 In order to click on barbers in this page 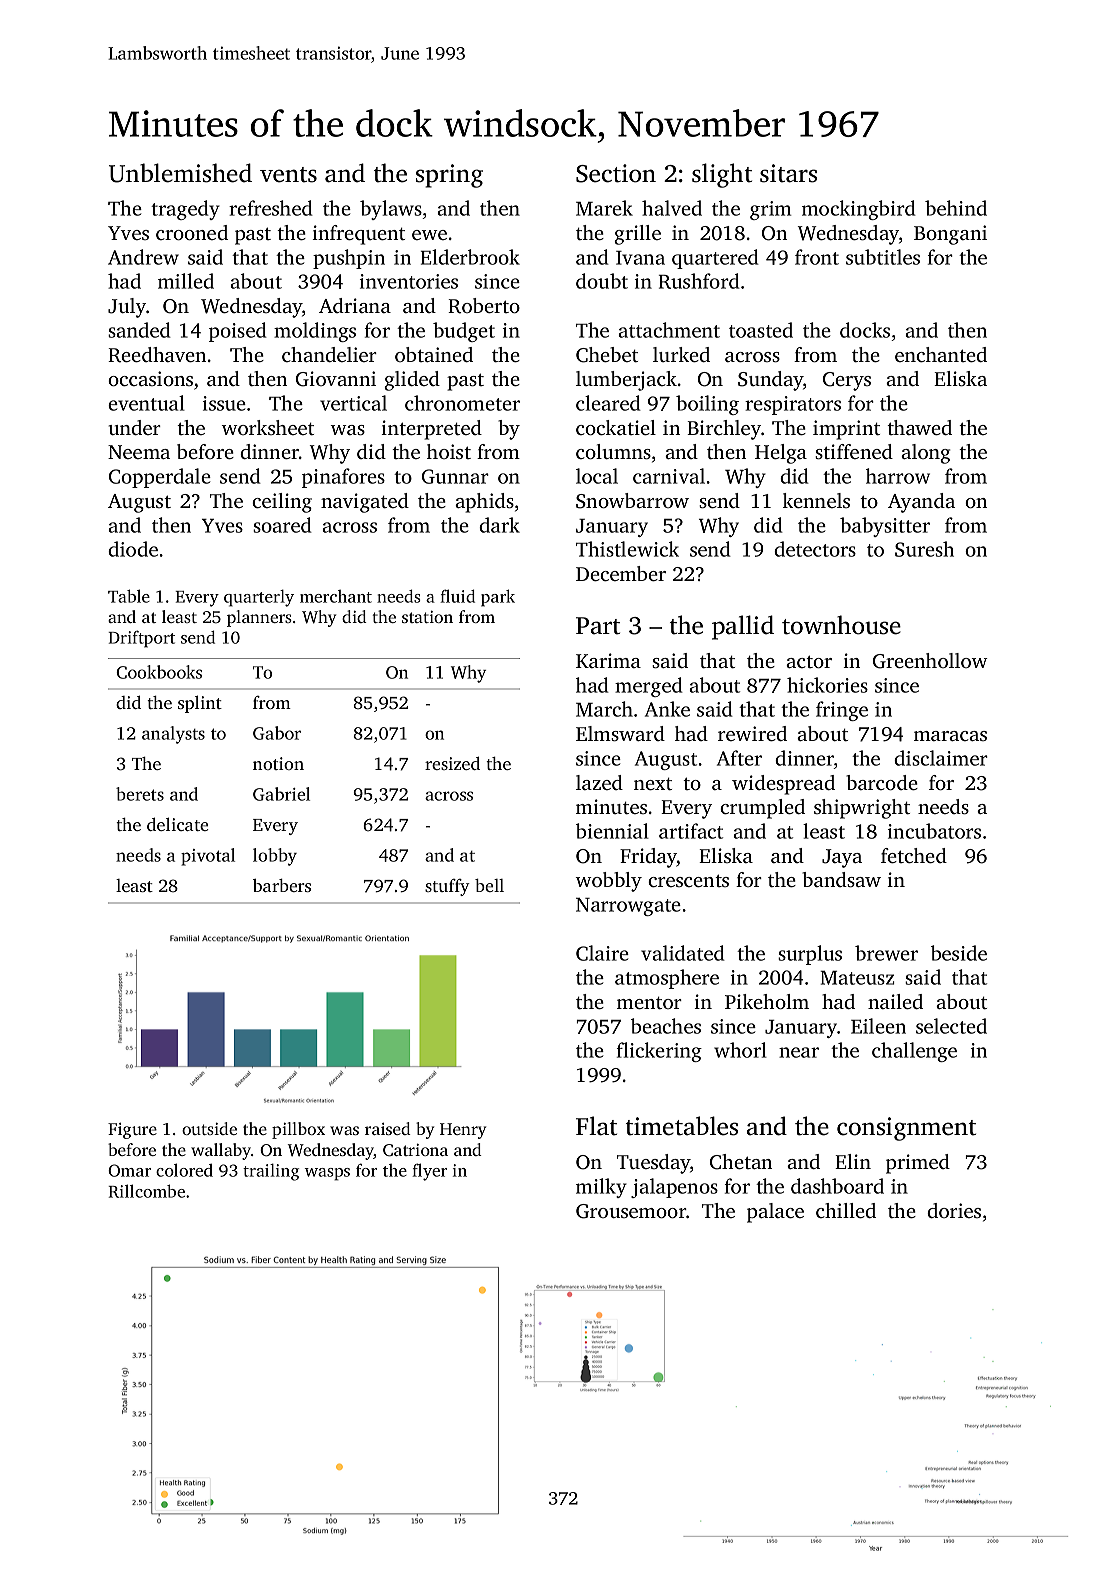, I will do `click(282, 885)`.
